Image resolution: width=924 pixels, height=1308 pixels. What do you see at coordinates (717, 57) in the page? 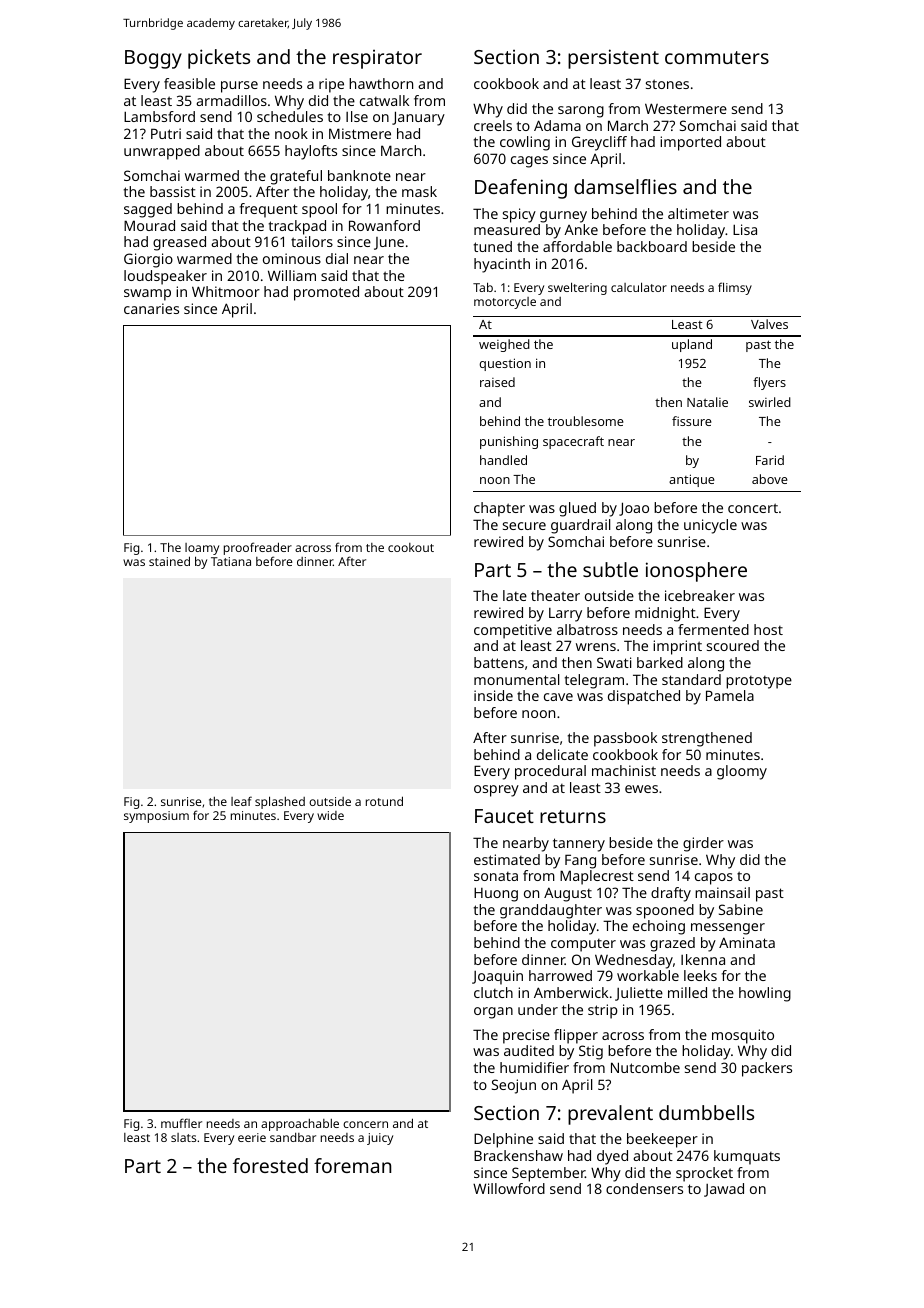
I see `commuters` at bounding box center [717, 57].
